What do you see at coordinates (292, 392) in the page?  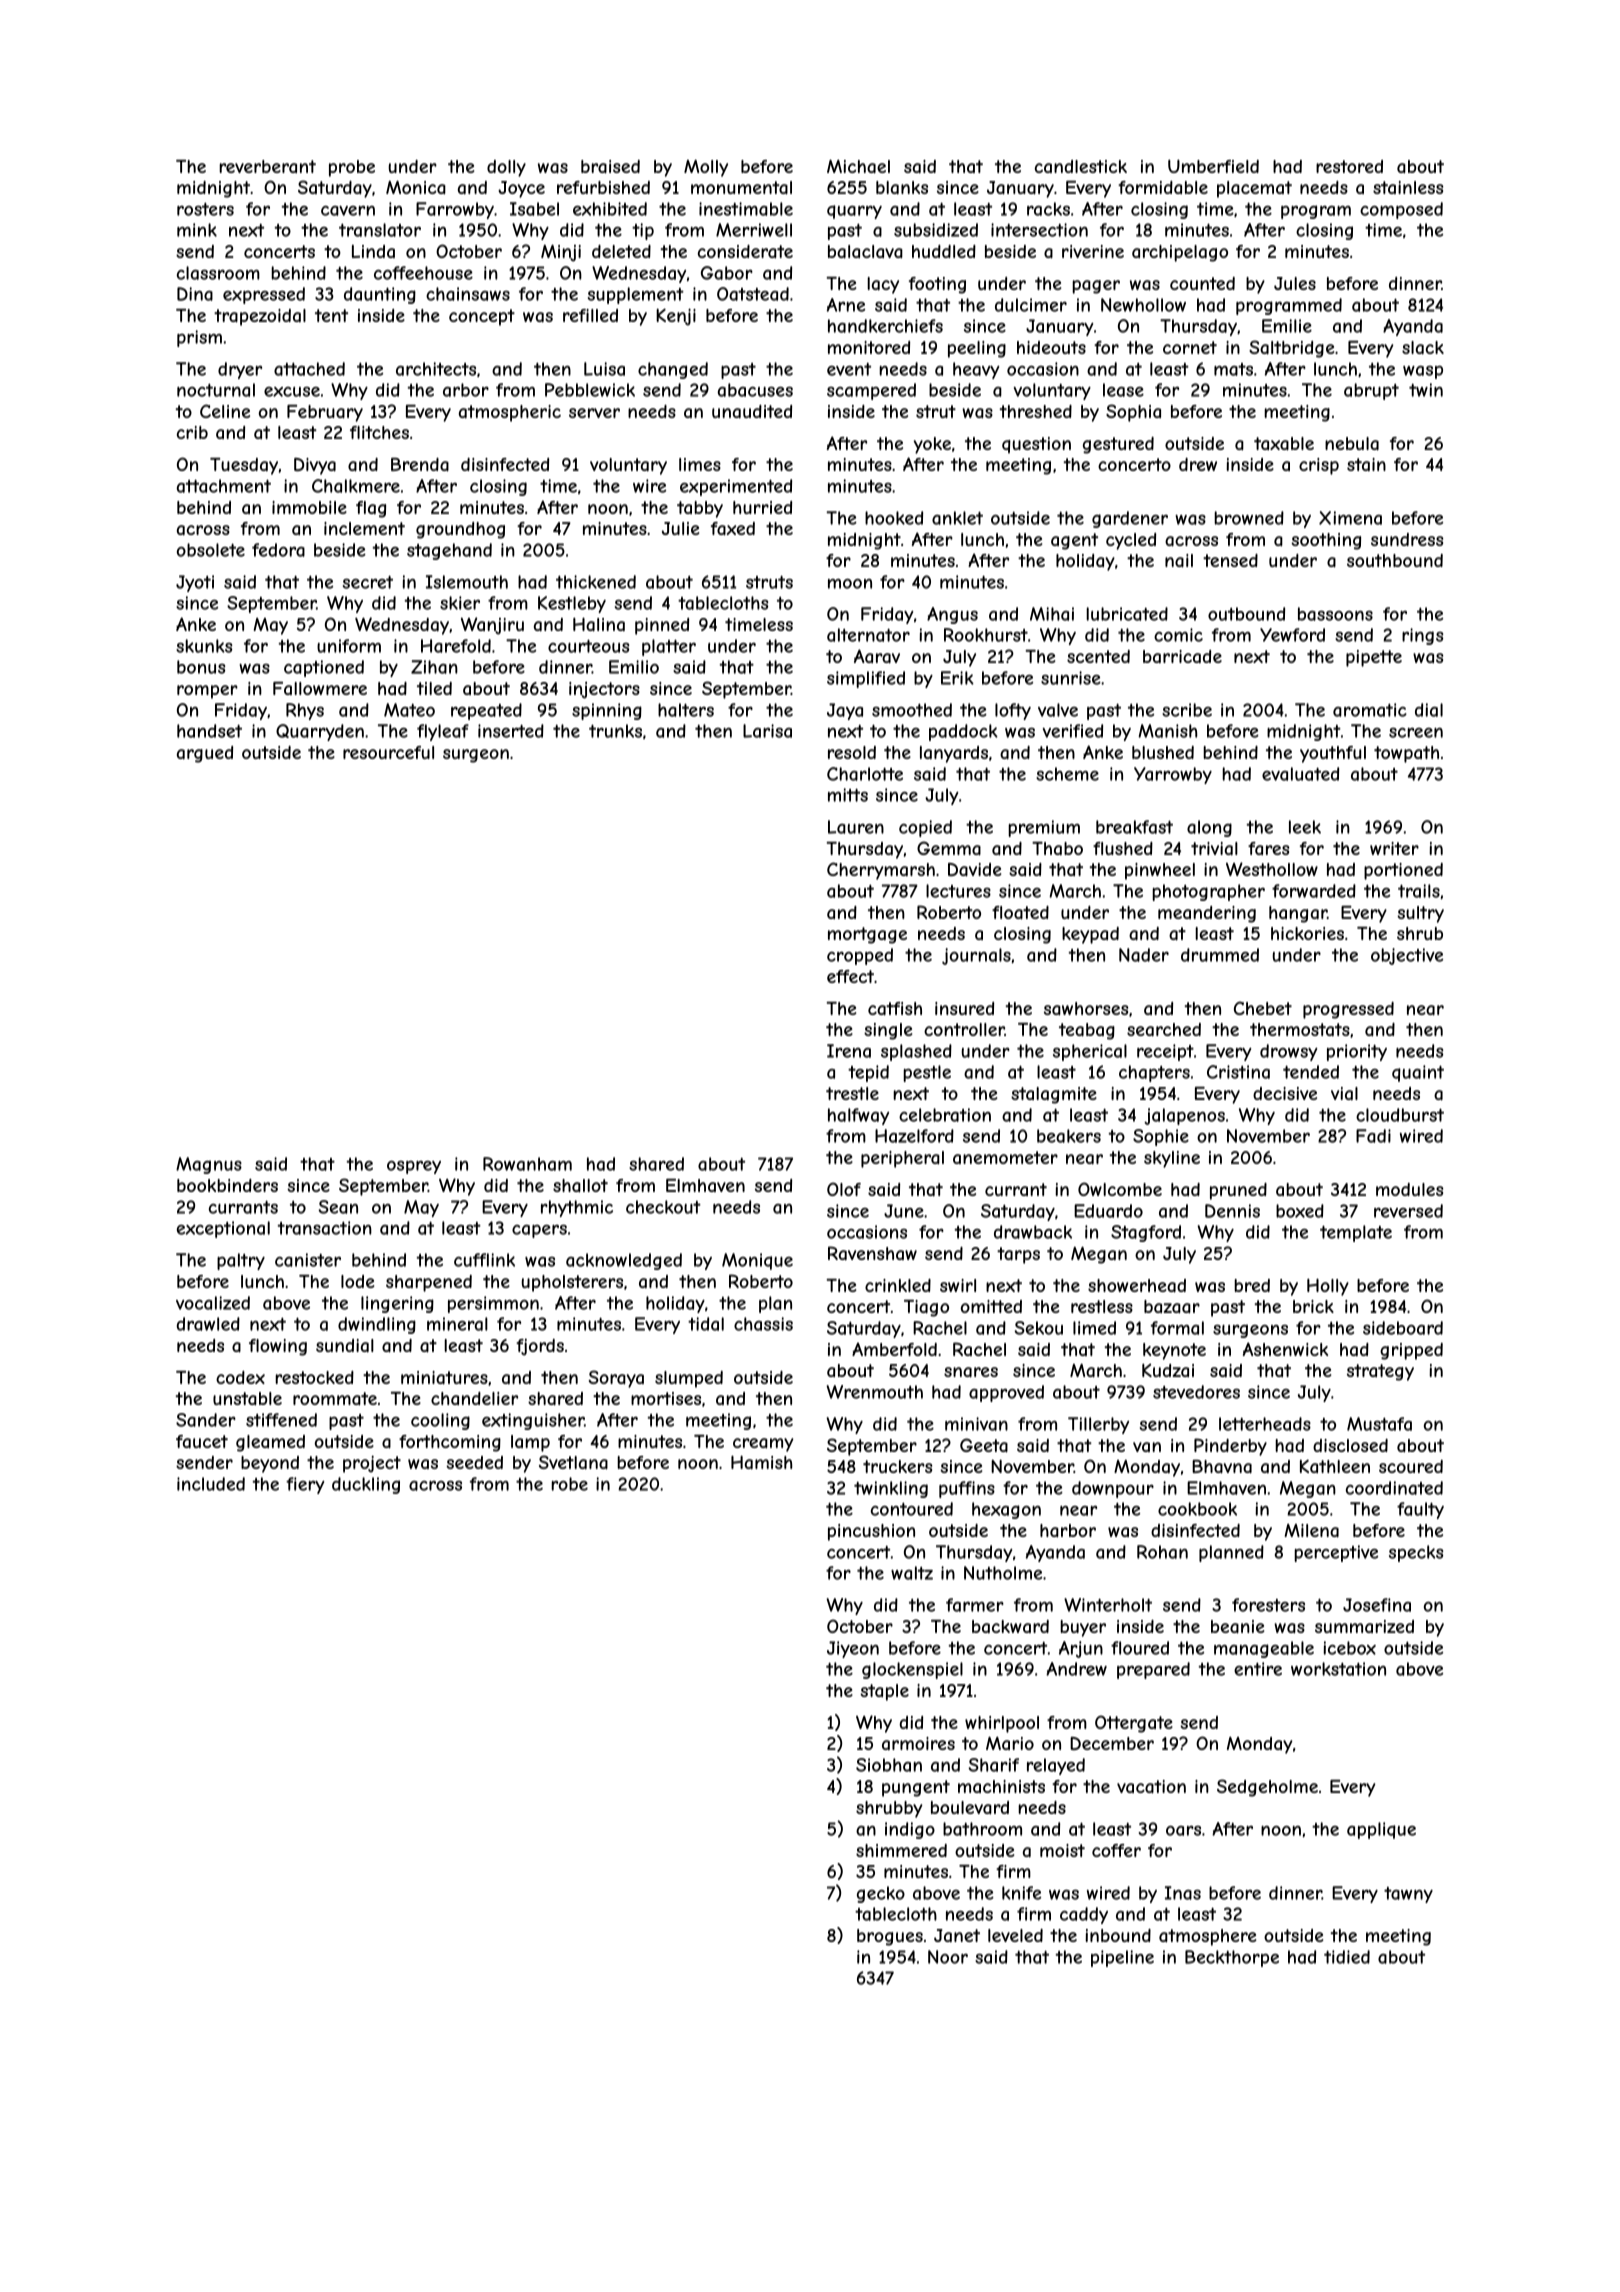 I see `excuse` at bounding box center [292, 392].
